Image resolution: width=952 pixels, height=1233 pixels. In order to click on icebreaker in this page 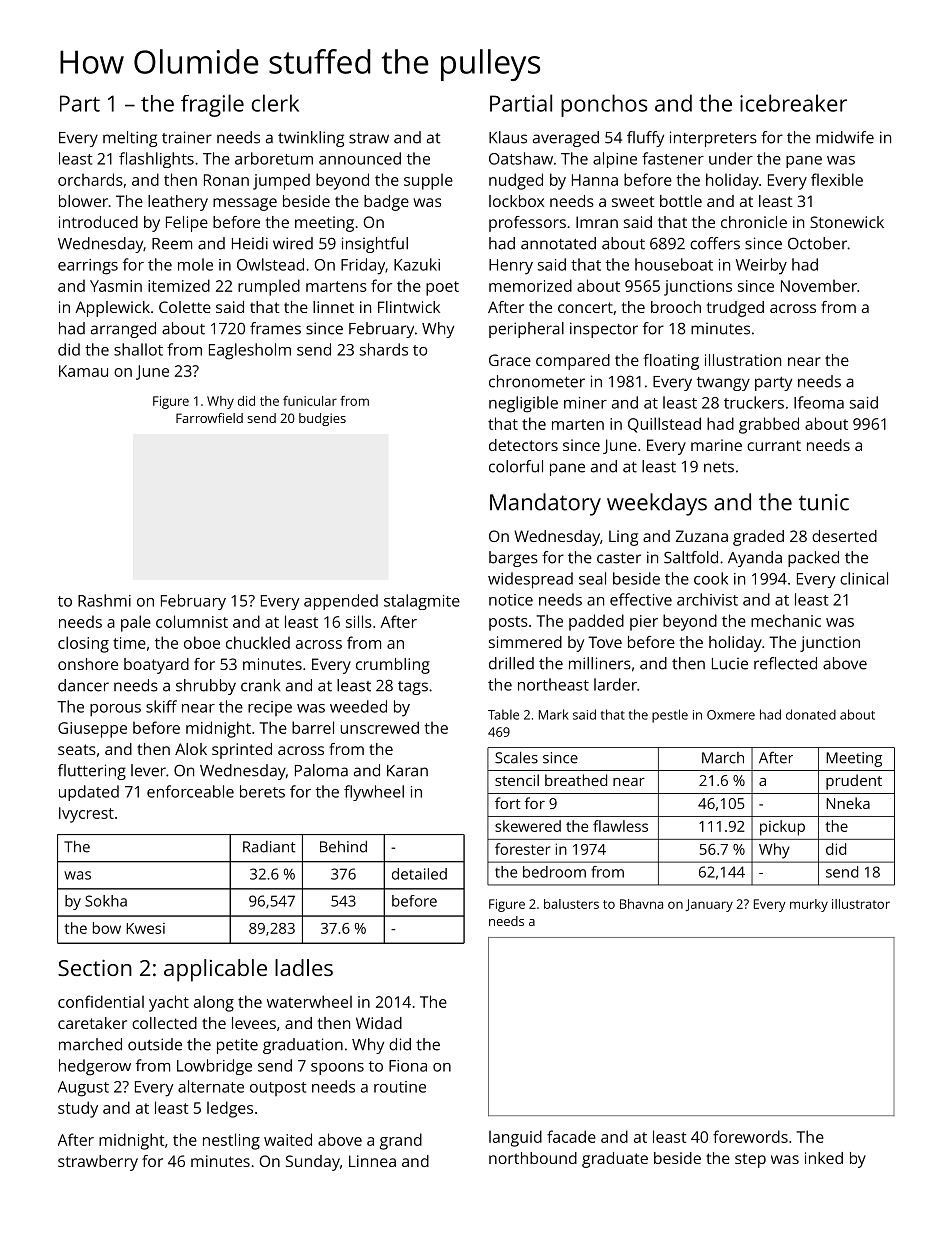, I will do `click(793, 103)`.
